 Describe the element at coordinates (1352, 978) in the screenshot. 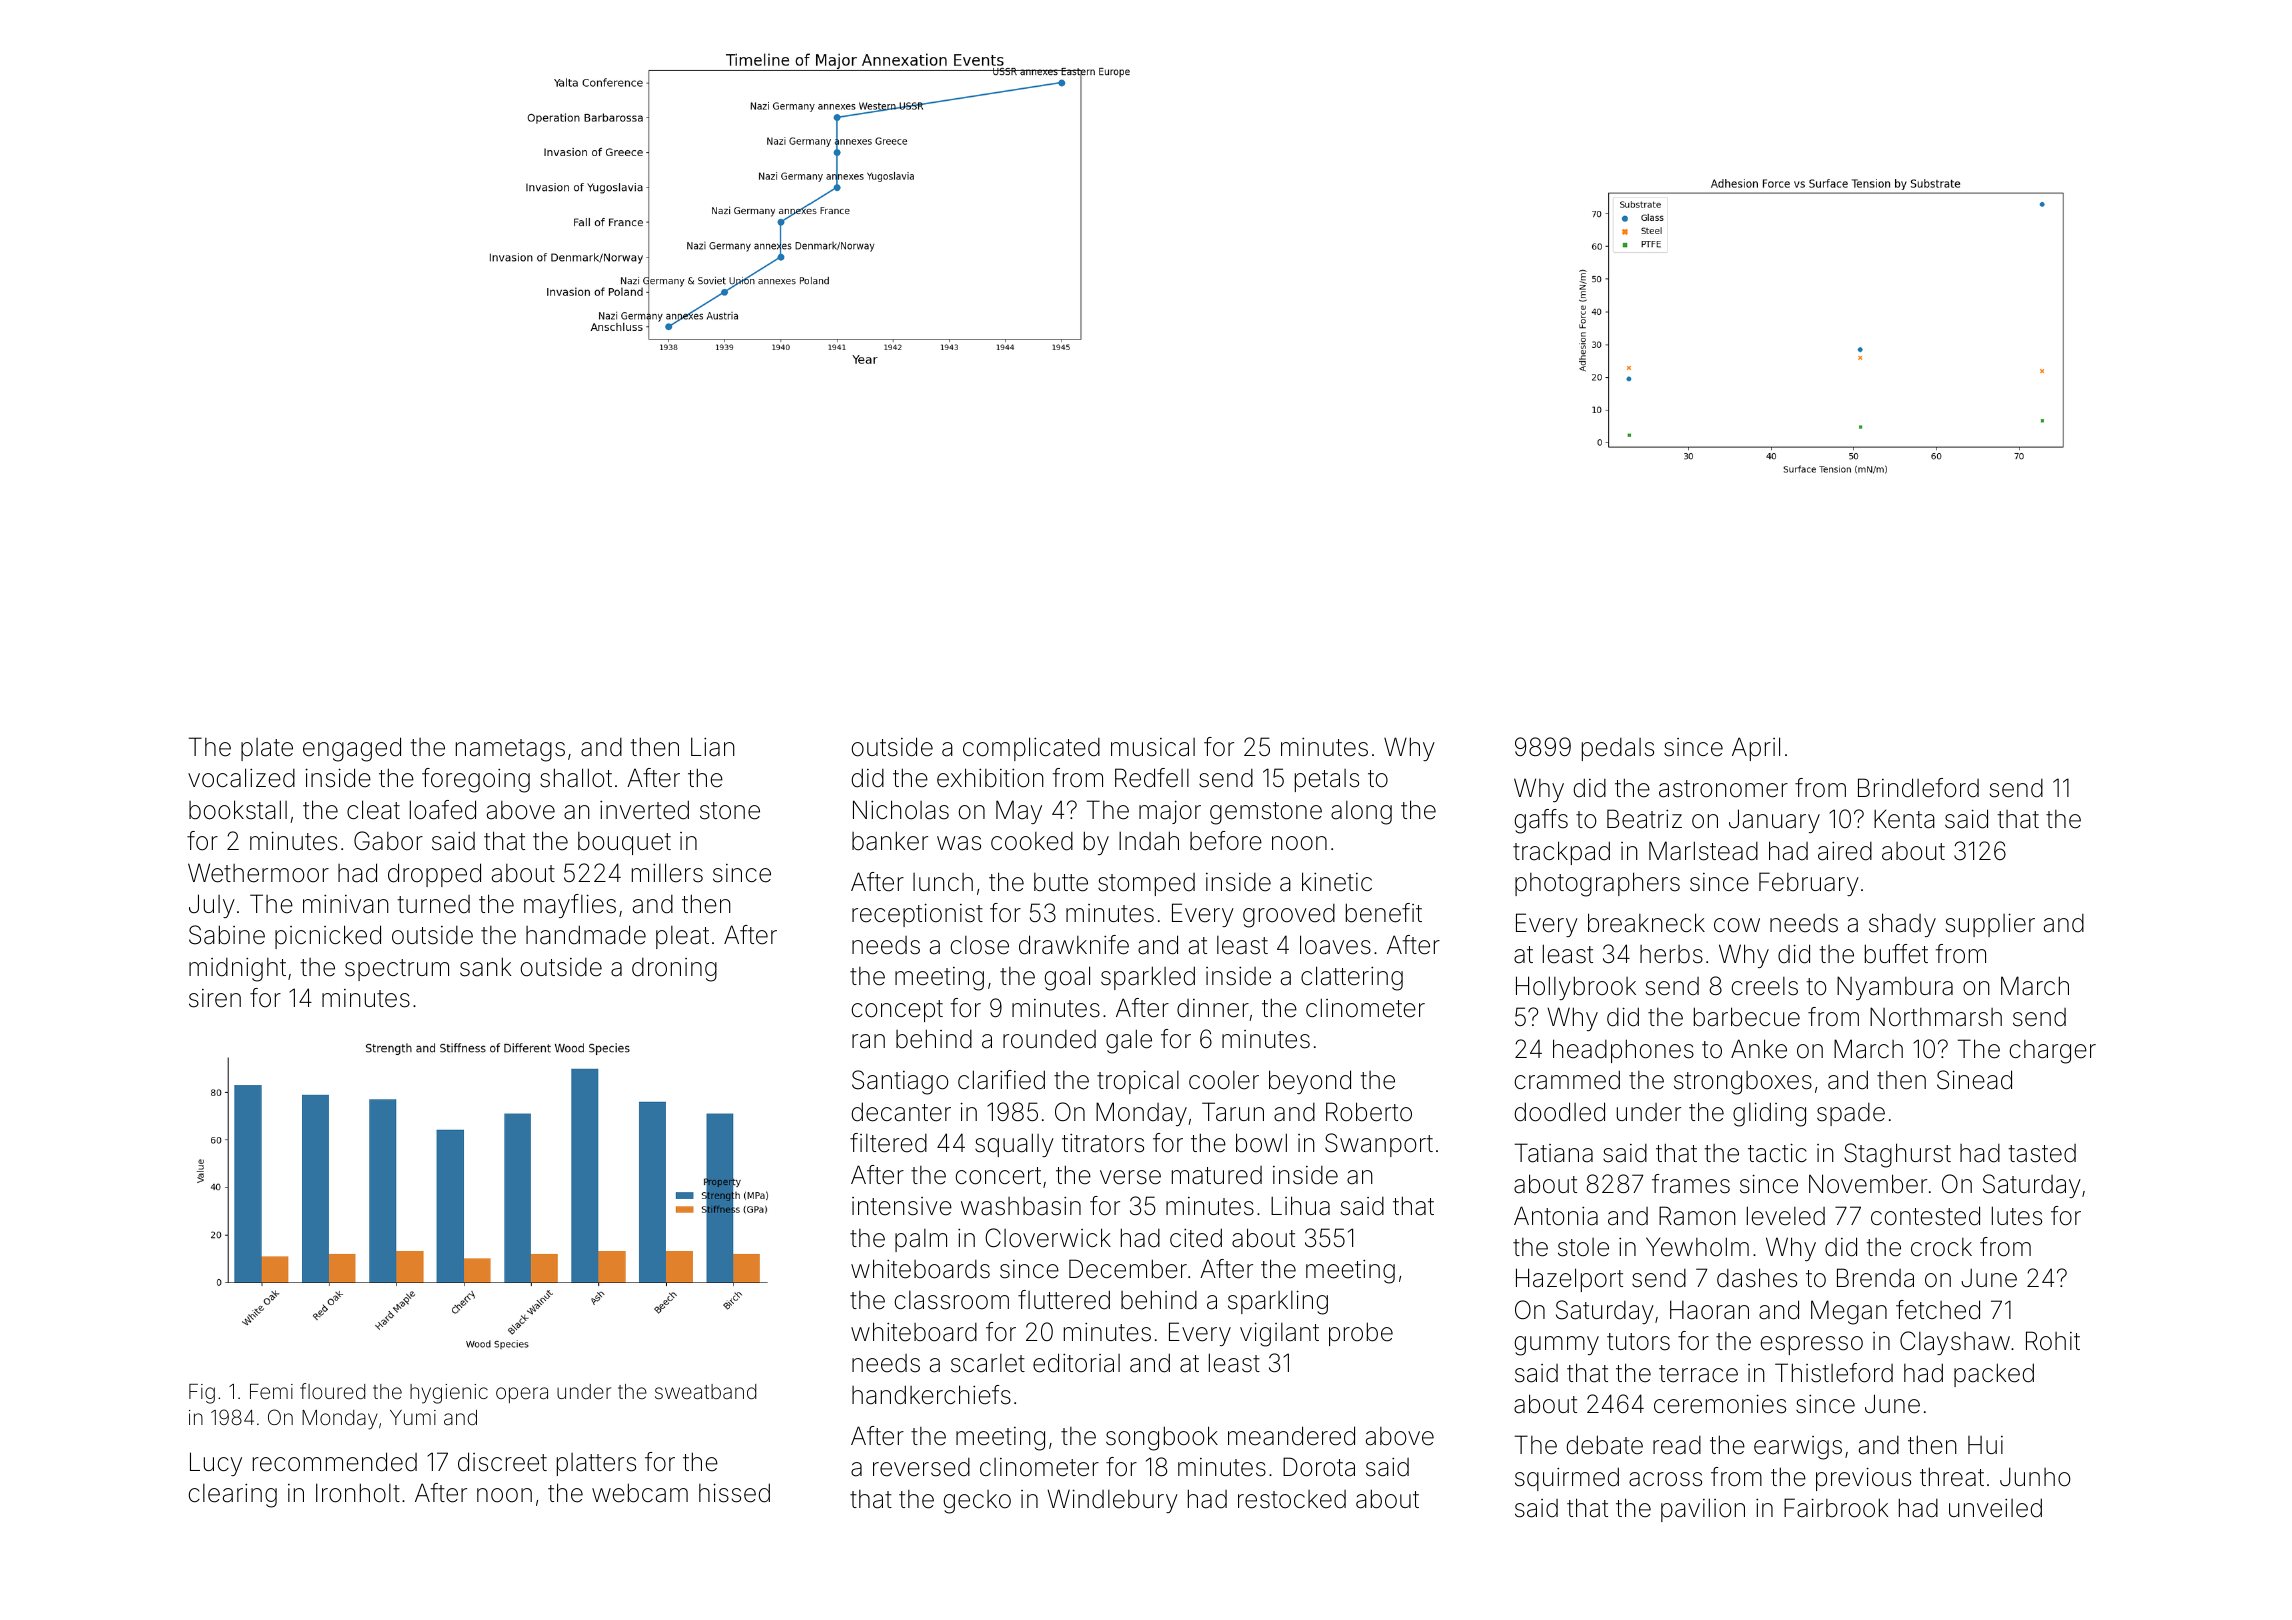

I see `clattering` at that location.
